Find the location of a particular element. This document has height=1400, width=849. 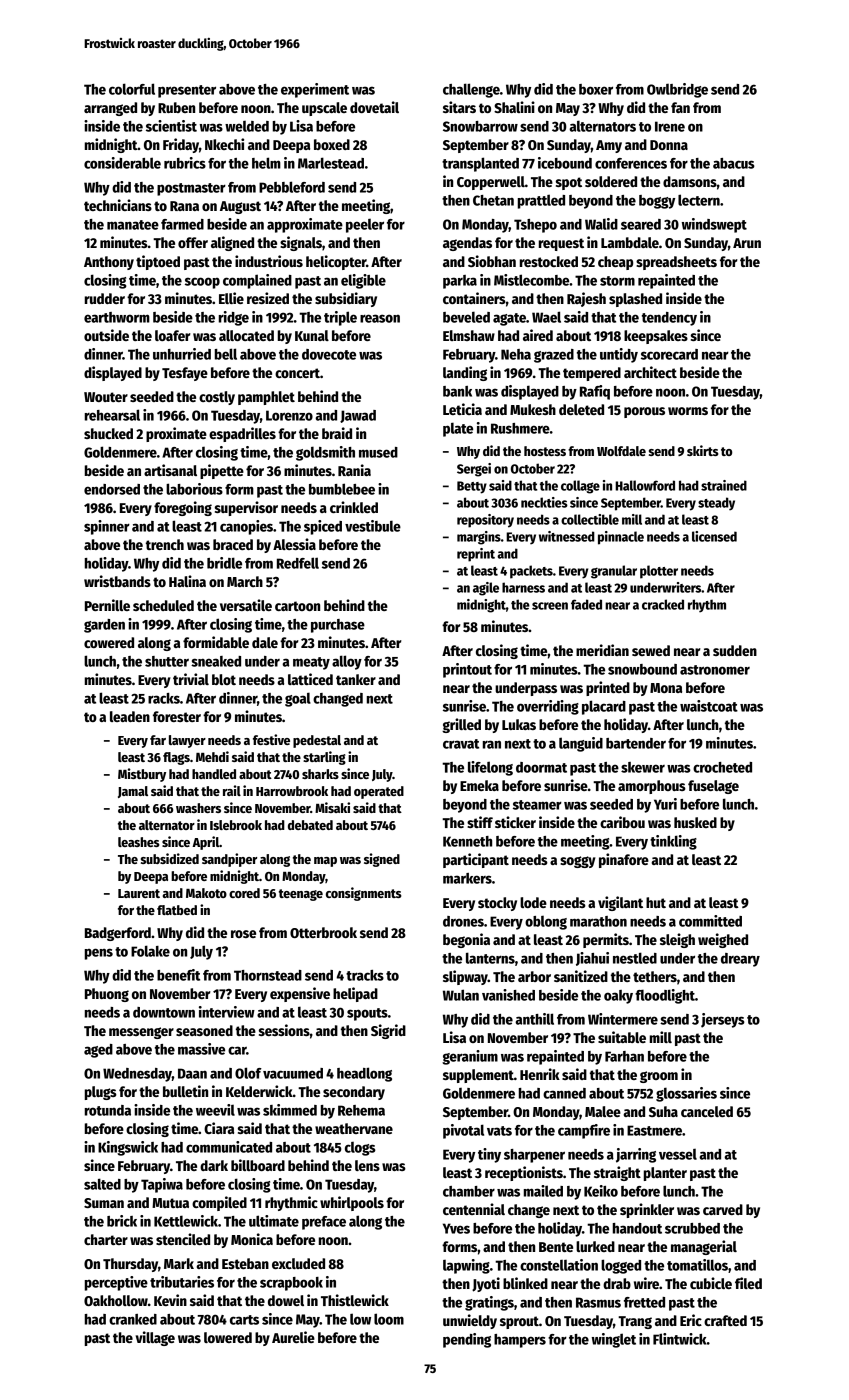

vestibule is located at coordinates (373, 526).
